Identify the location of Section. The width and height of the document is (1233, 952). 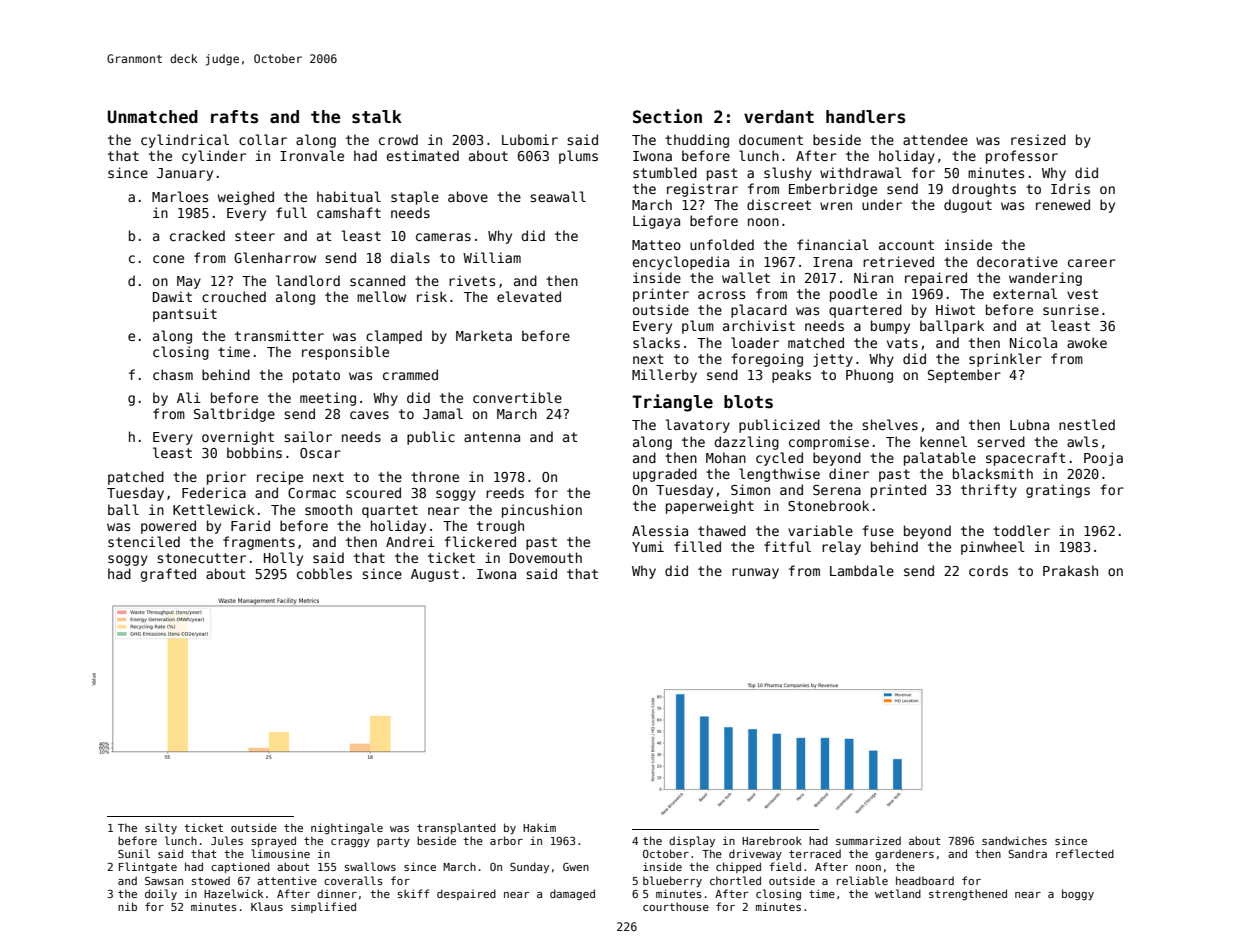
(667, 116).
